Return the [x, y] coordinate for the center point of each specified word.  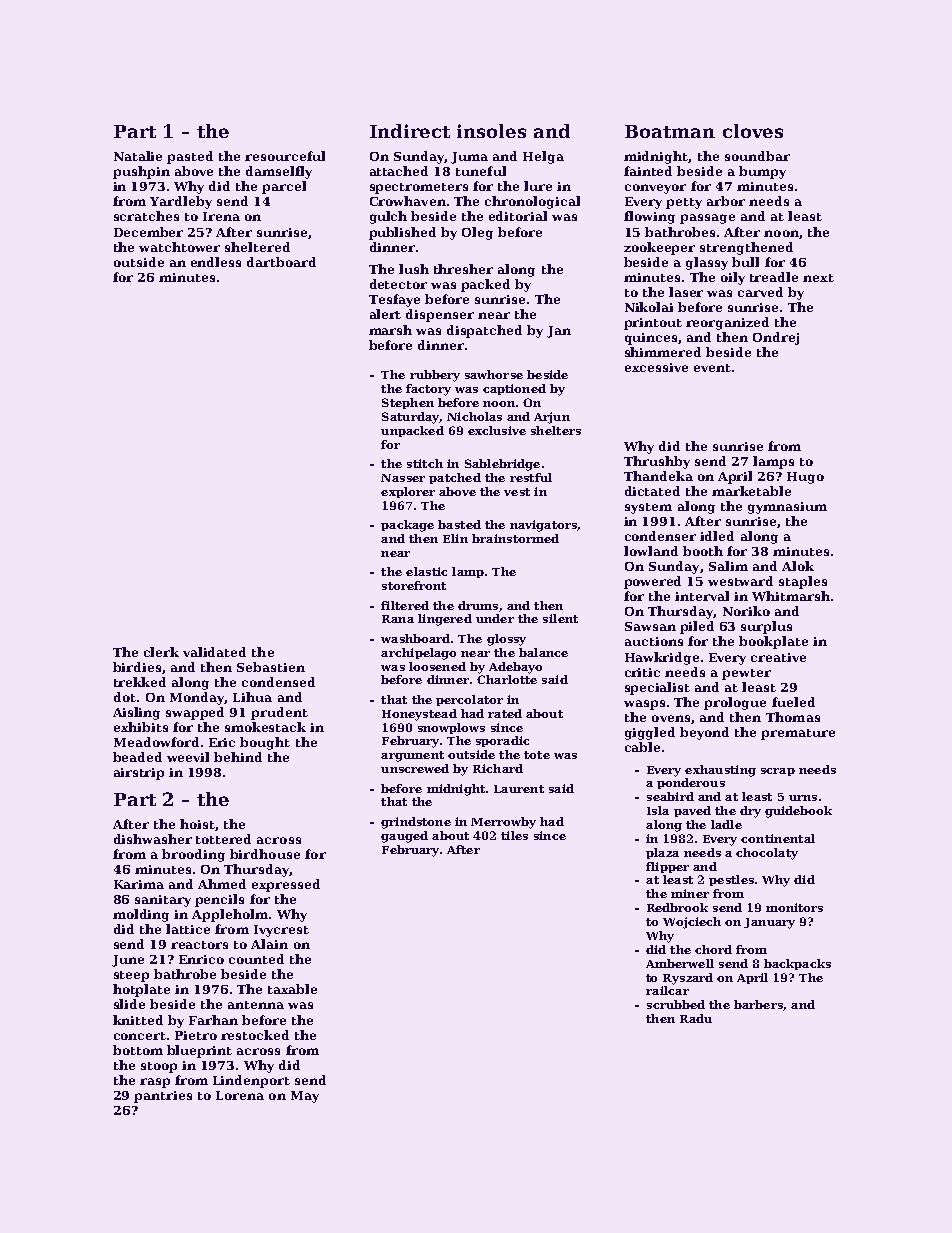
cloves [753, 131]
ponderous [691, 783]
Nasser [403, 478]
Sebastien [271, 667]
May [305, 1097]
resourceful [285, 156]
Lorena [240, 1095]
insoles [491, 131]
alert [385, 314]
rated [505, 713]
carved [760, 292]
